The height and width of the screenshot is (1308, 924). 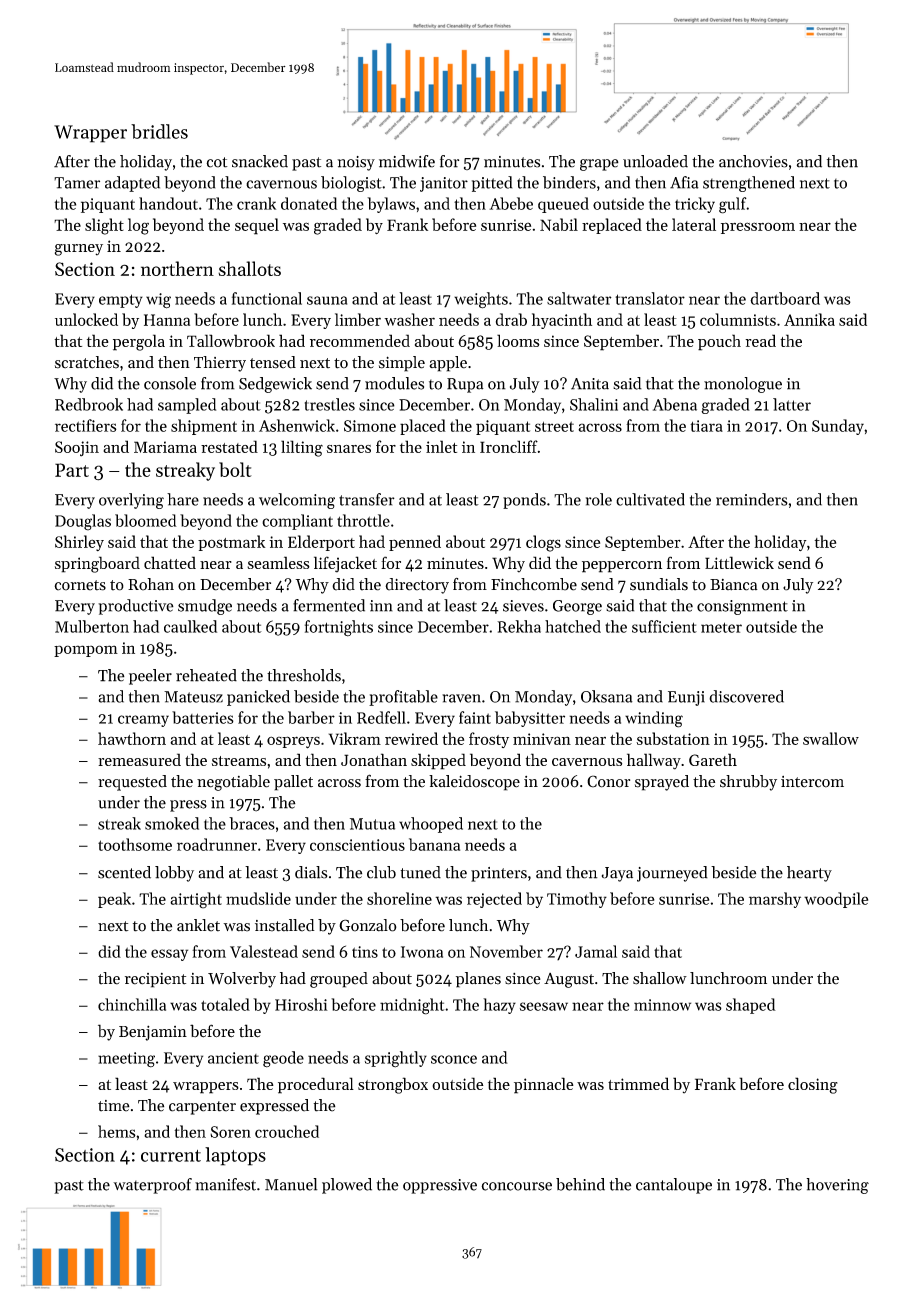 I want to click on lateral, so click(x=694, y=224).
